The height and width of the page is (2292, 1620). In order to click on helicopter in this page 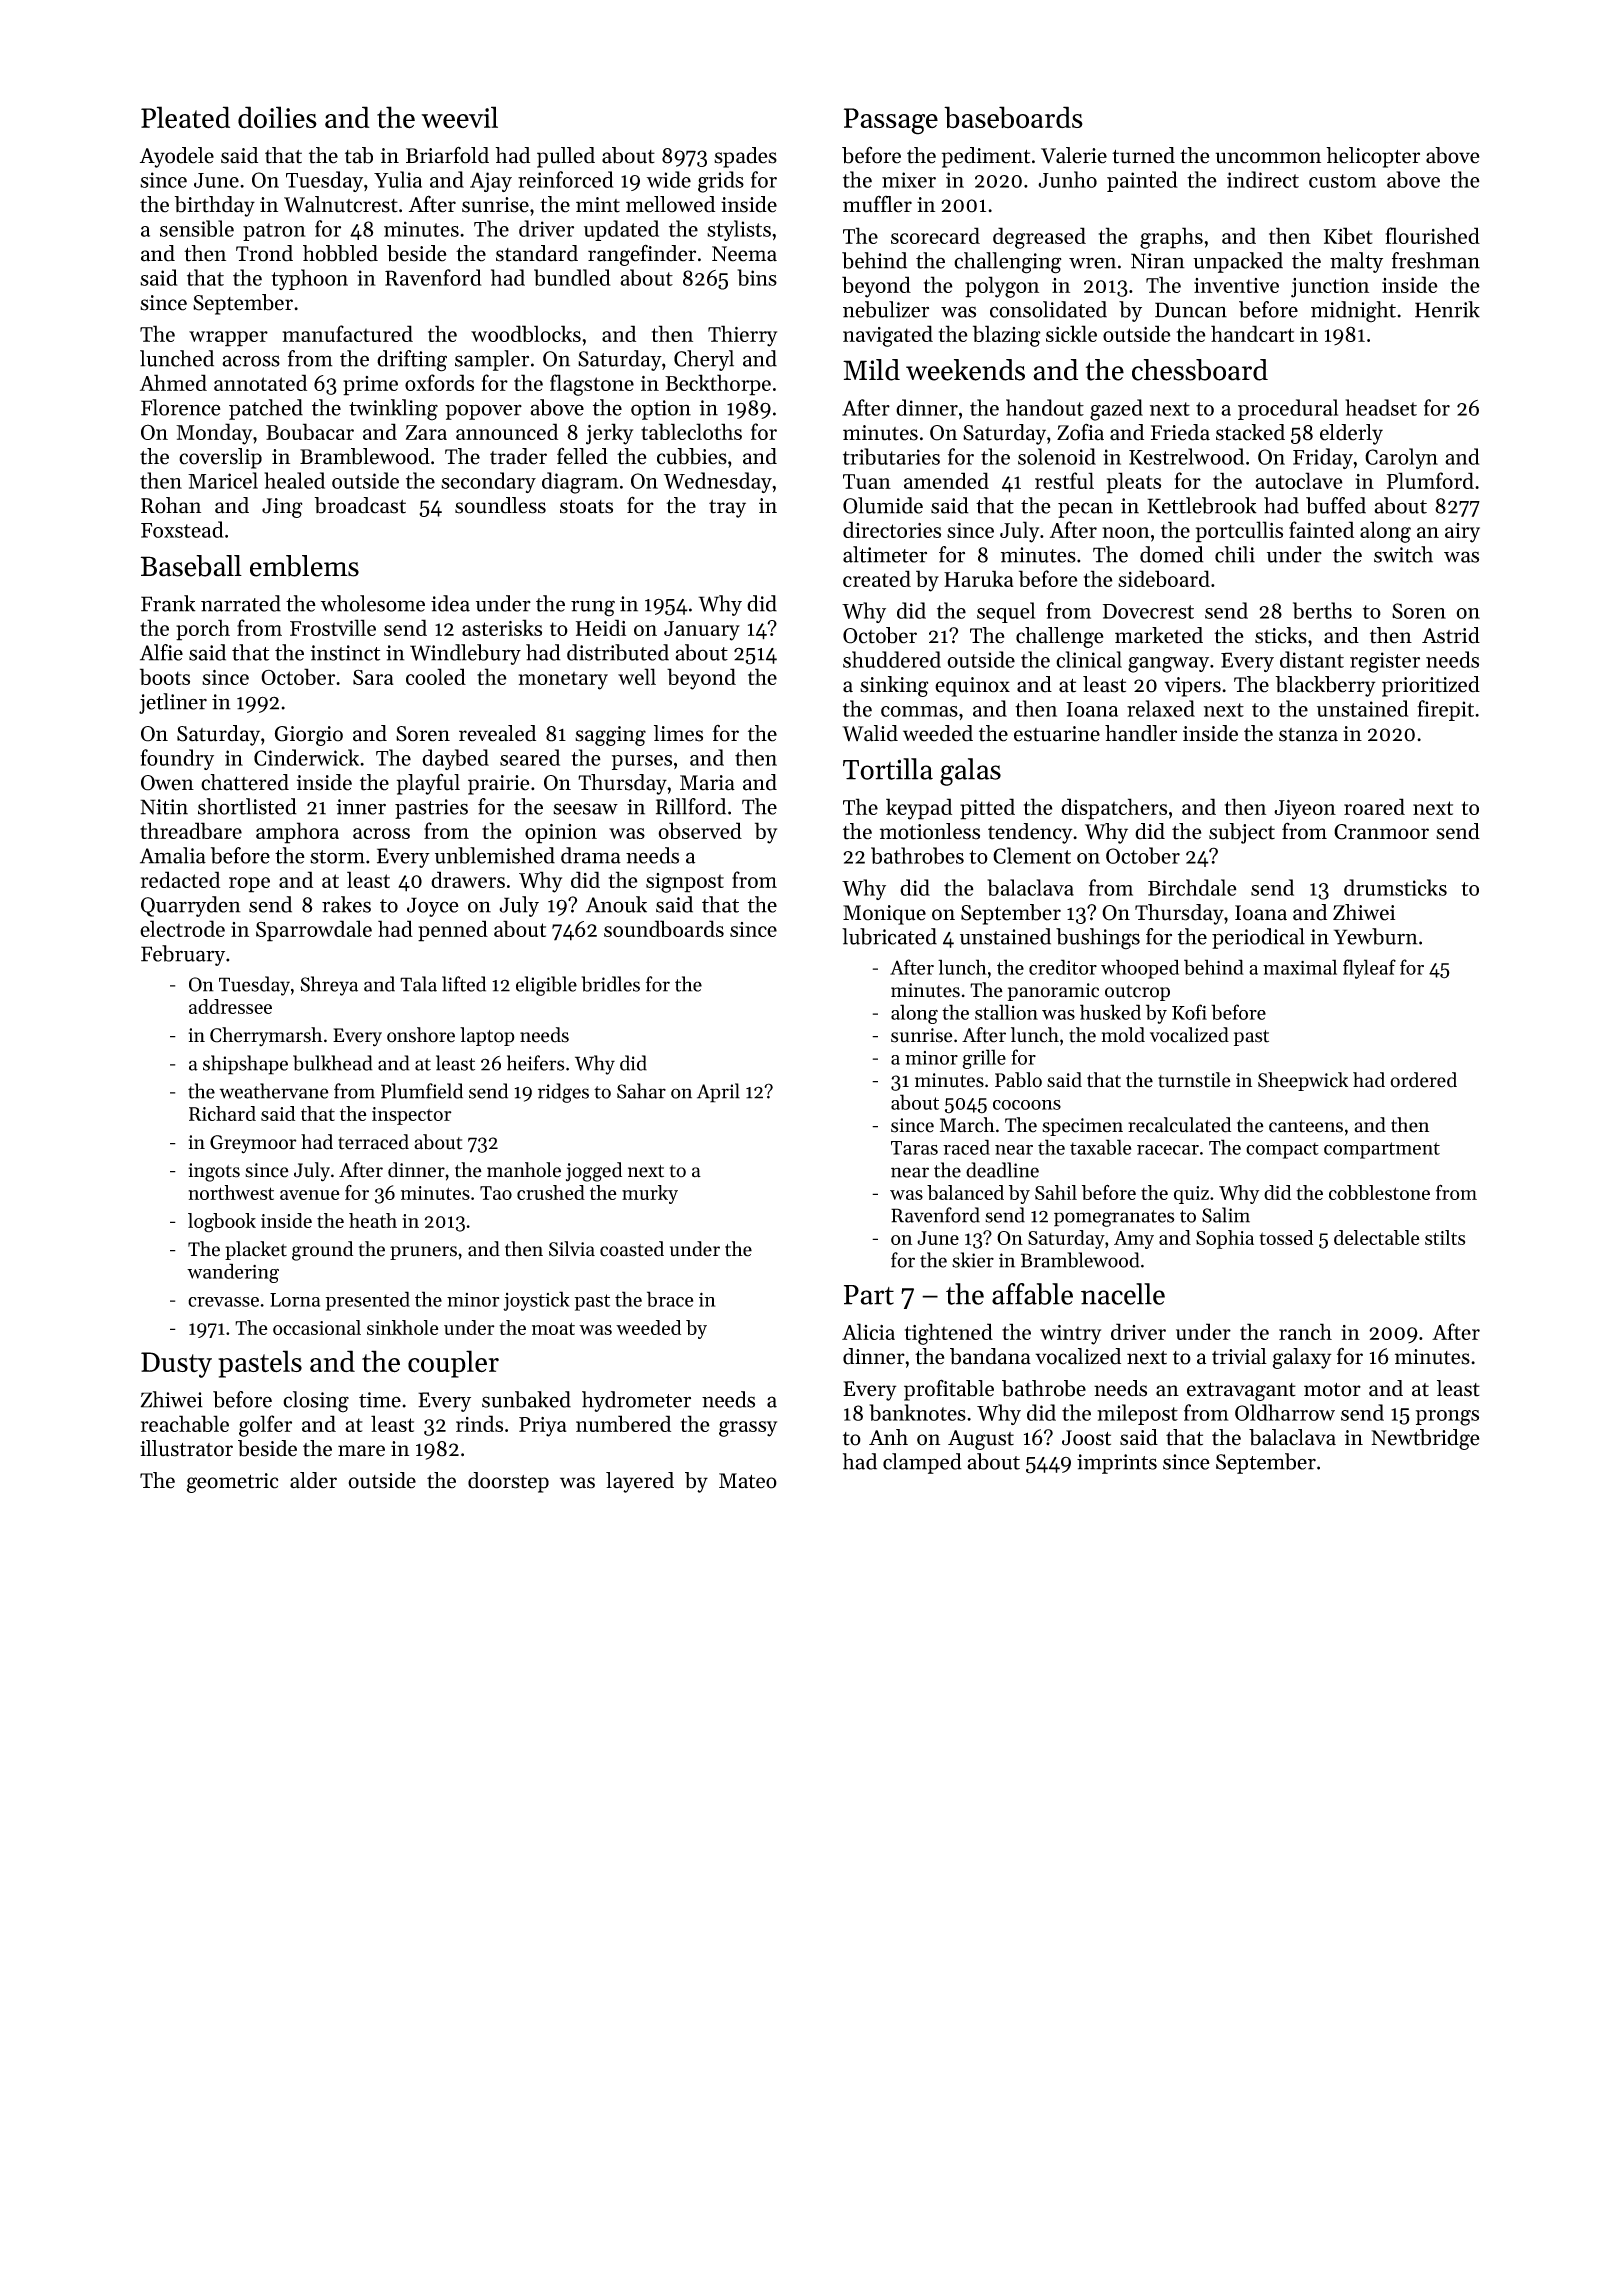, I will do `click(1373, 157)`.
